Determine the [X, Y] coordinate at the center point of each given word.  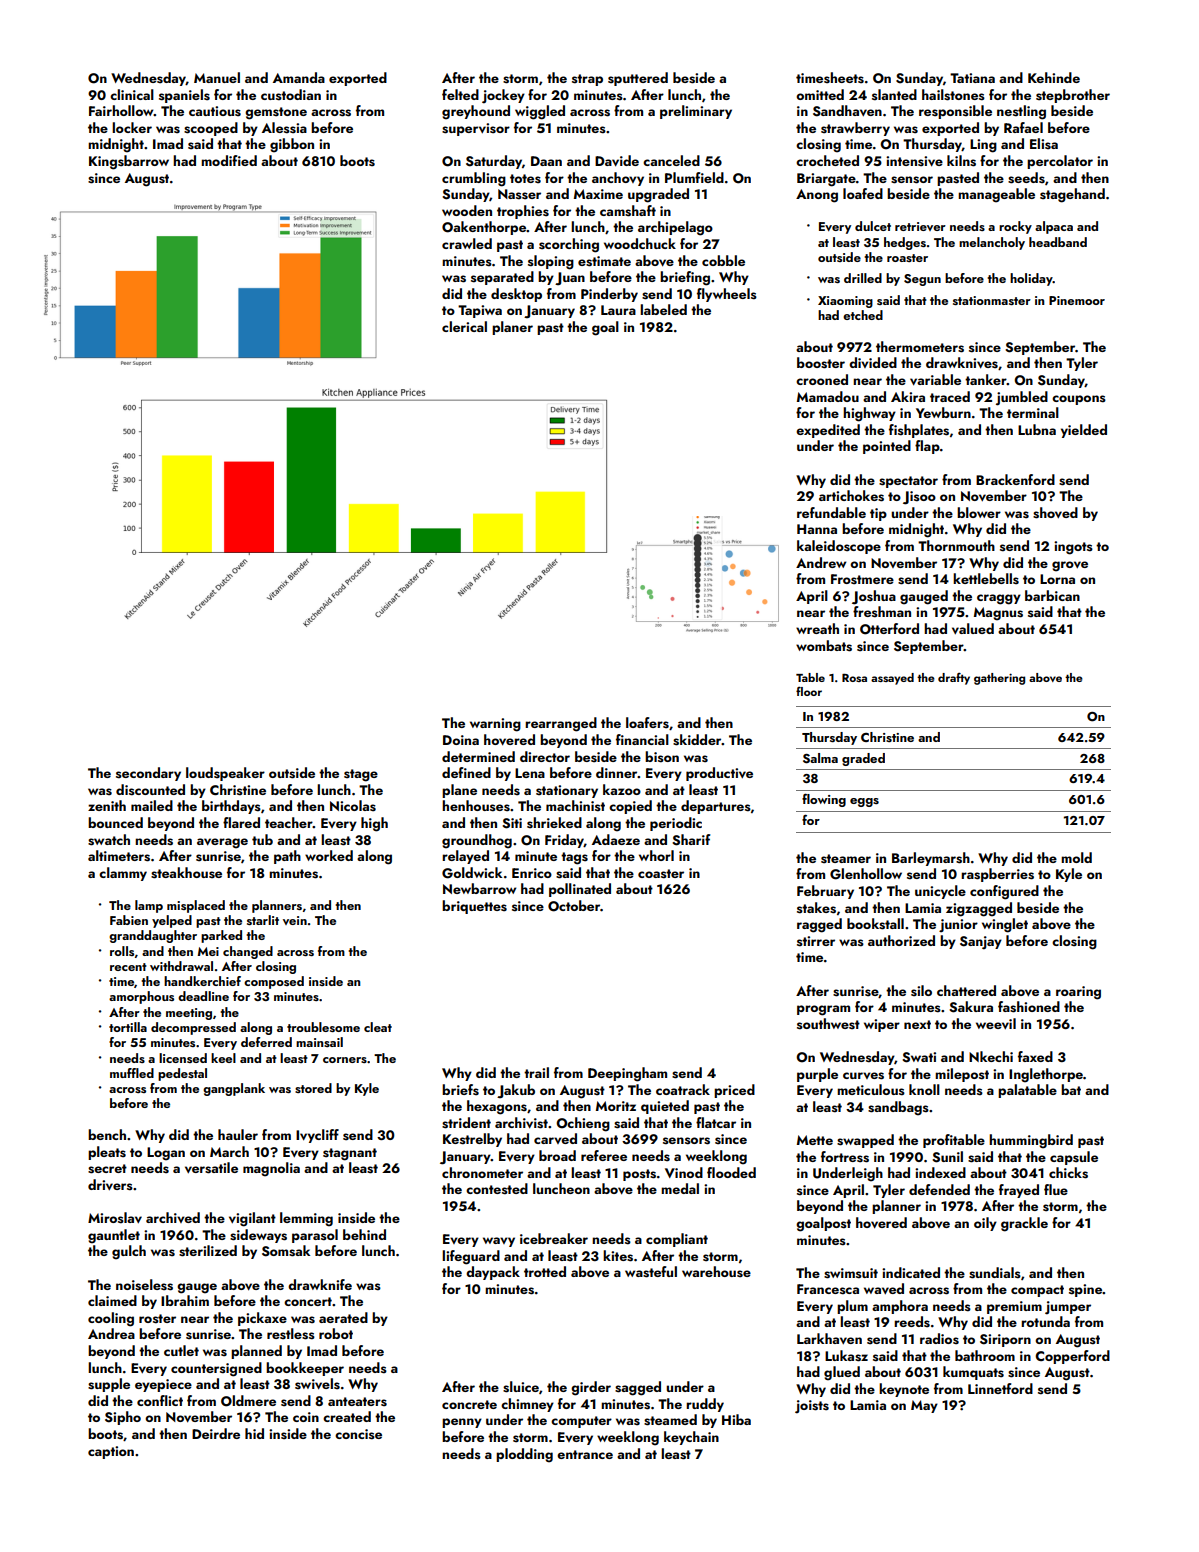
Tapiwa [480, 311]
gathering [999, 679]
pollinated [580, 890]
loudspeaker [225, 774]
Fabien [129, 920]
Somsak [286, 1251]
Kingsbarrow [129, 162]
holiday [1031, 279]
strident [466, 1123]
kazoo [622, 789]
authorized [901, 940]
